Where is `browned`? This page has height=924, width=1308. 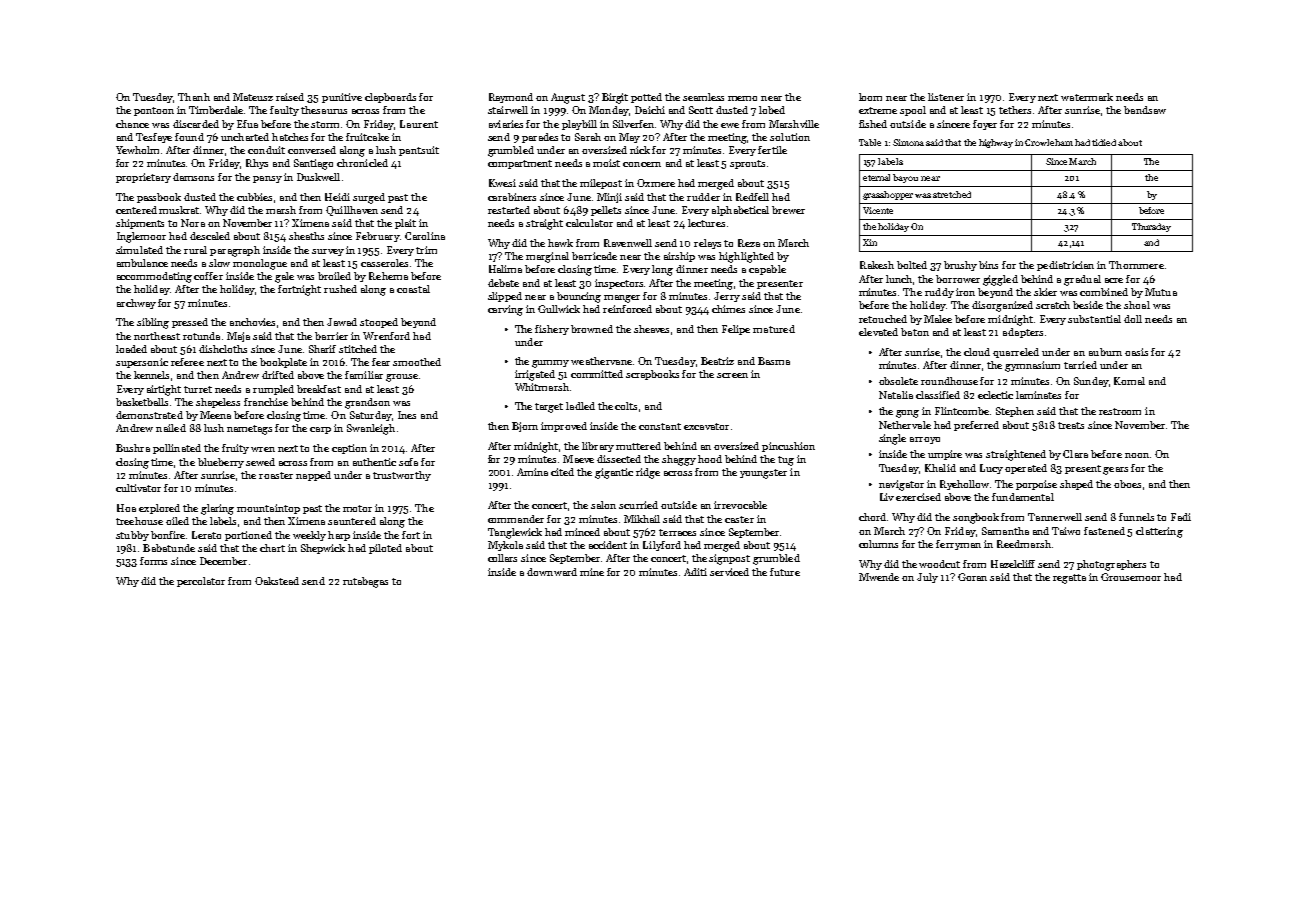 browned is located at coordinates (592, 329).
